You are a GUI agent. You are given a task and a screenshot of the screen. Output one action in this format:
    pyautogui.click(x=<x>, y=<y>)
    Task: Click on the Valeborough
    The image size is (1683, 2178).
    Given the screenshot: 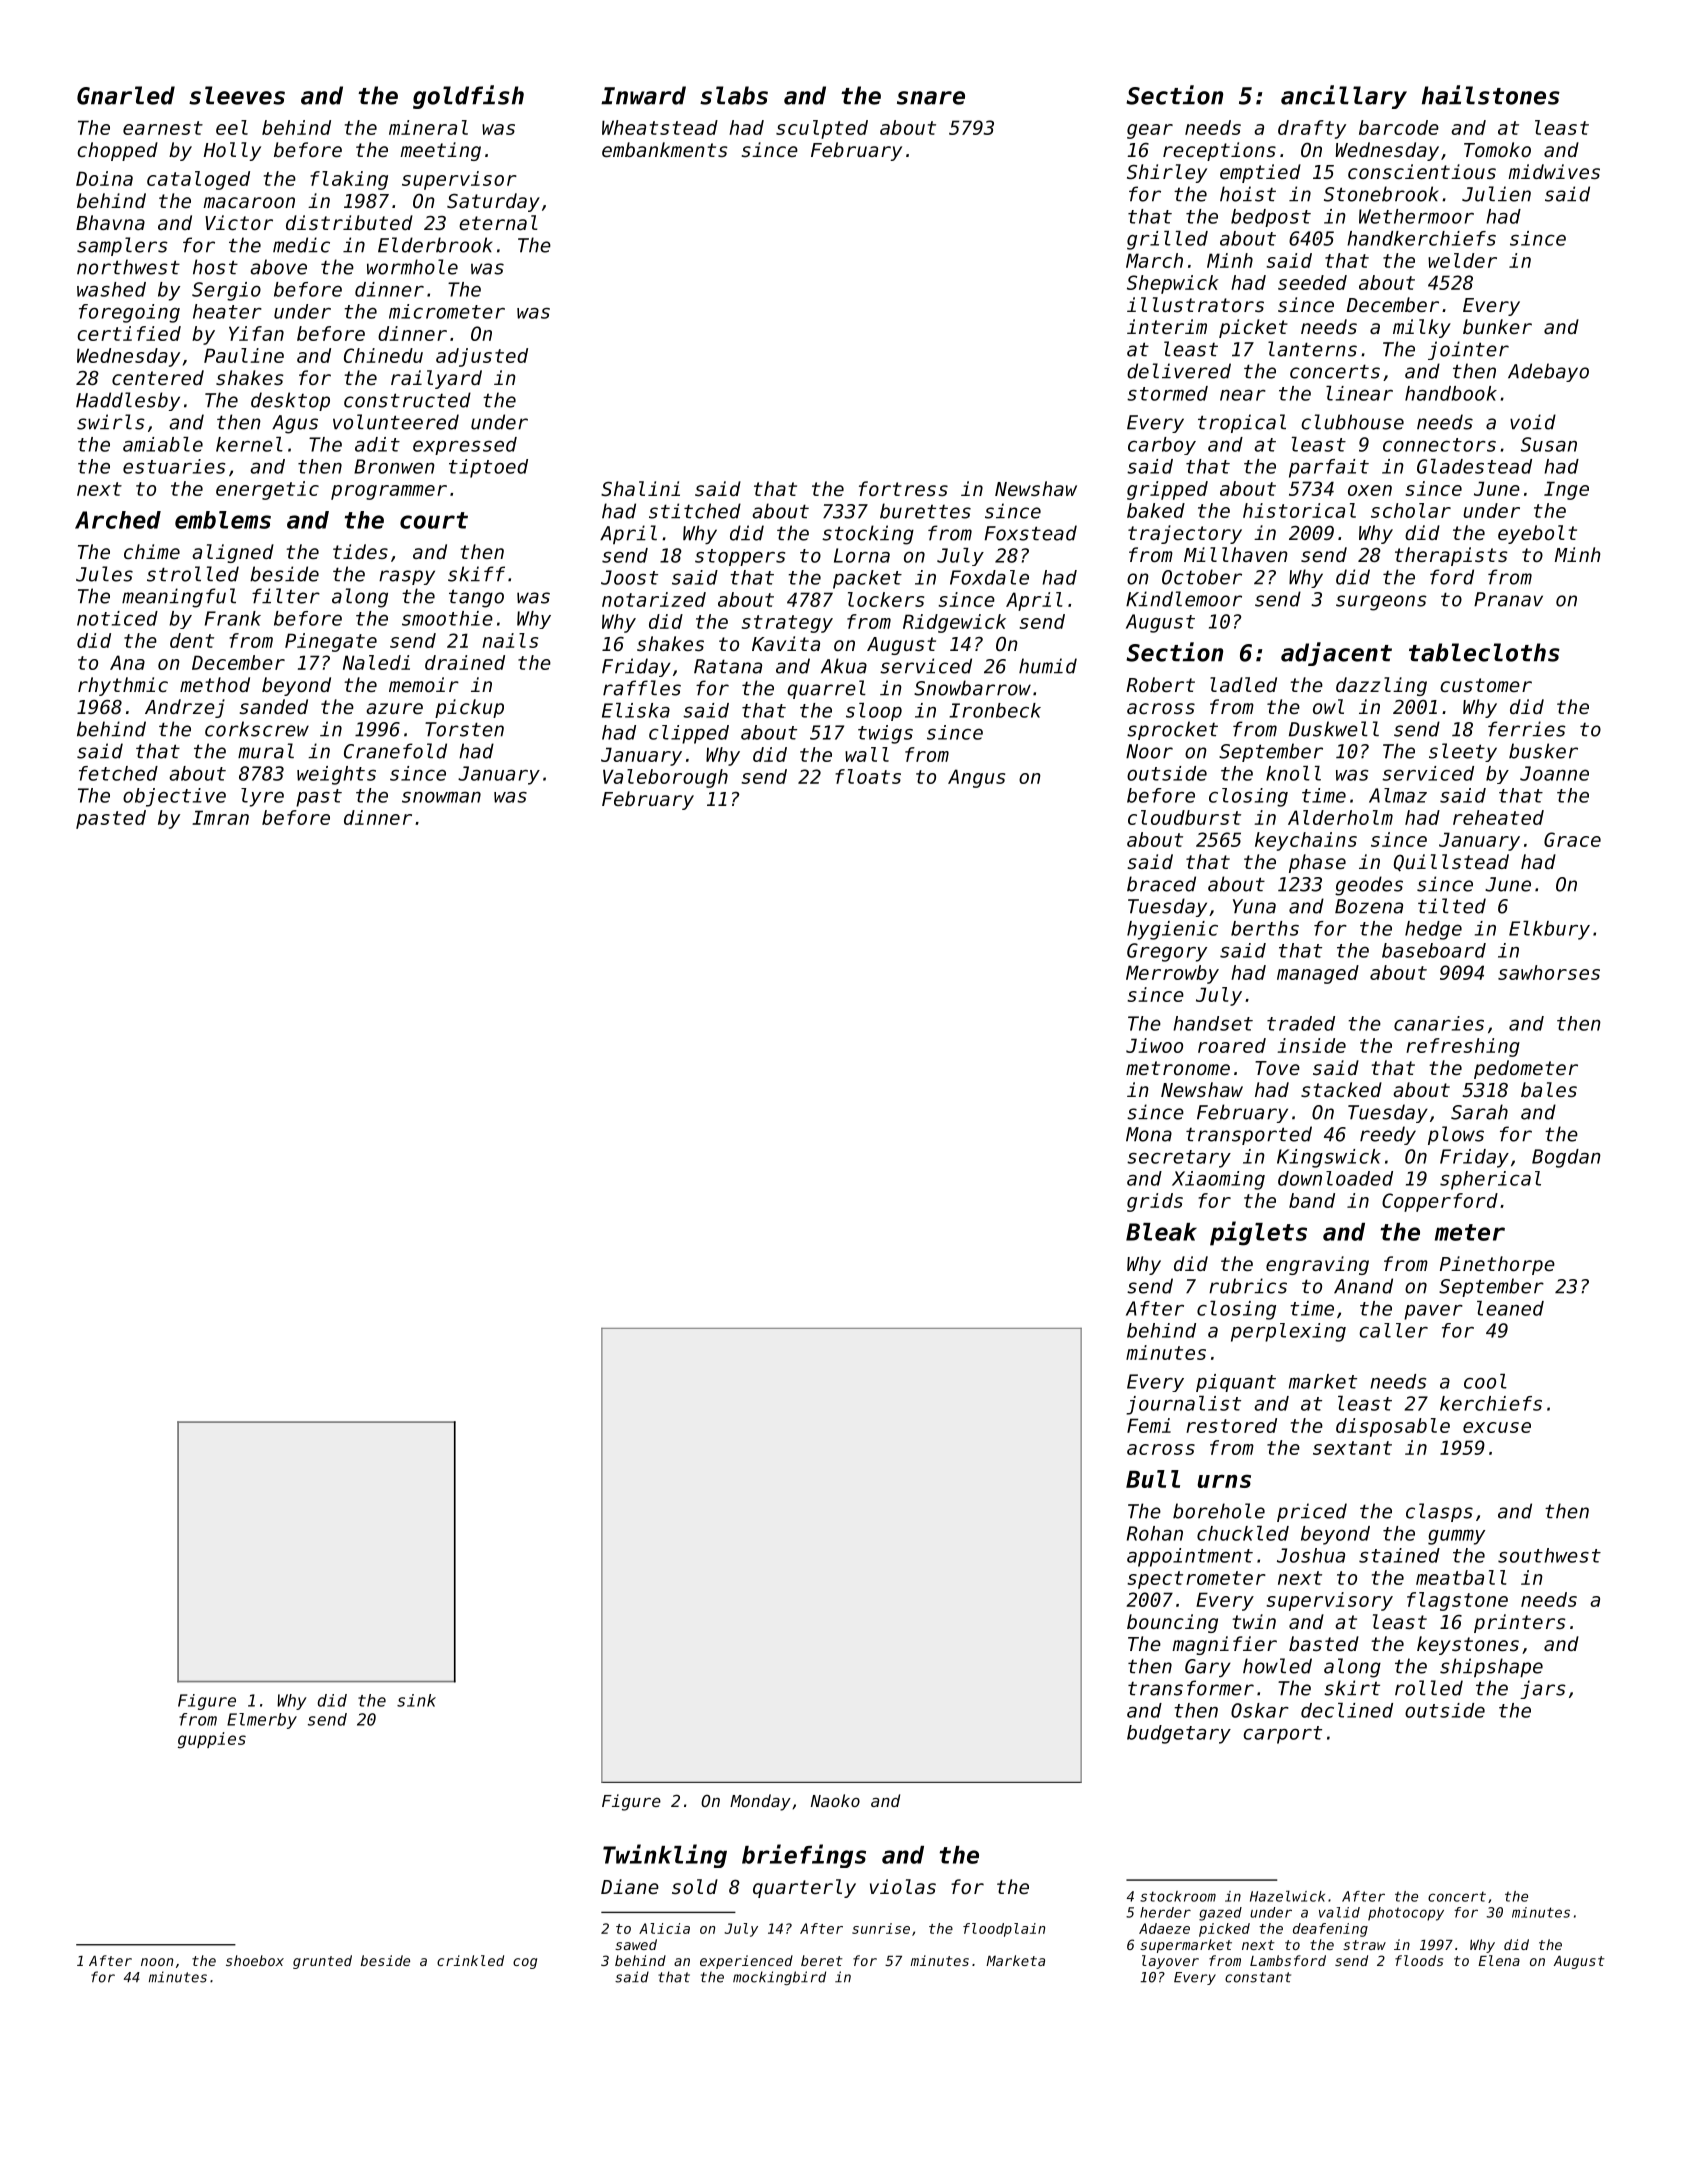 What is the action you would take?
    pyautogui.click(x=665, y=778)
